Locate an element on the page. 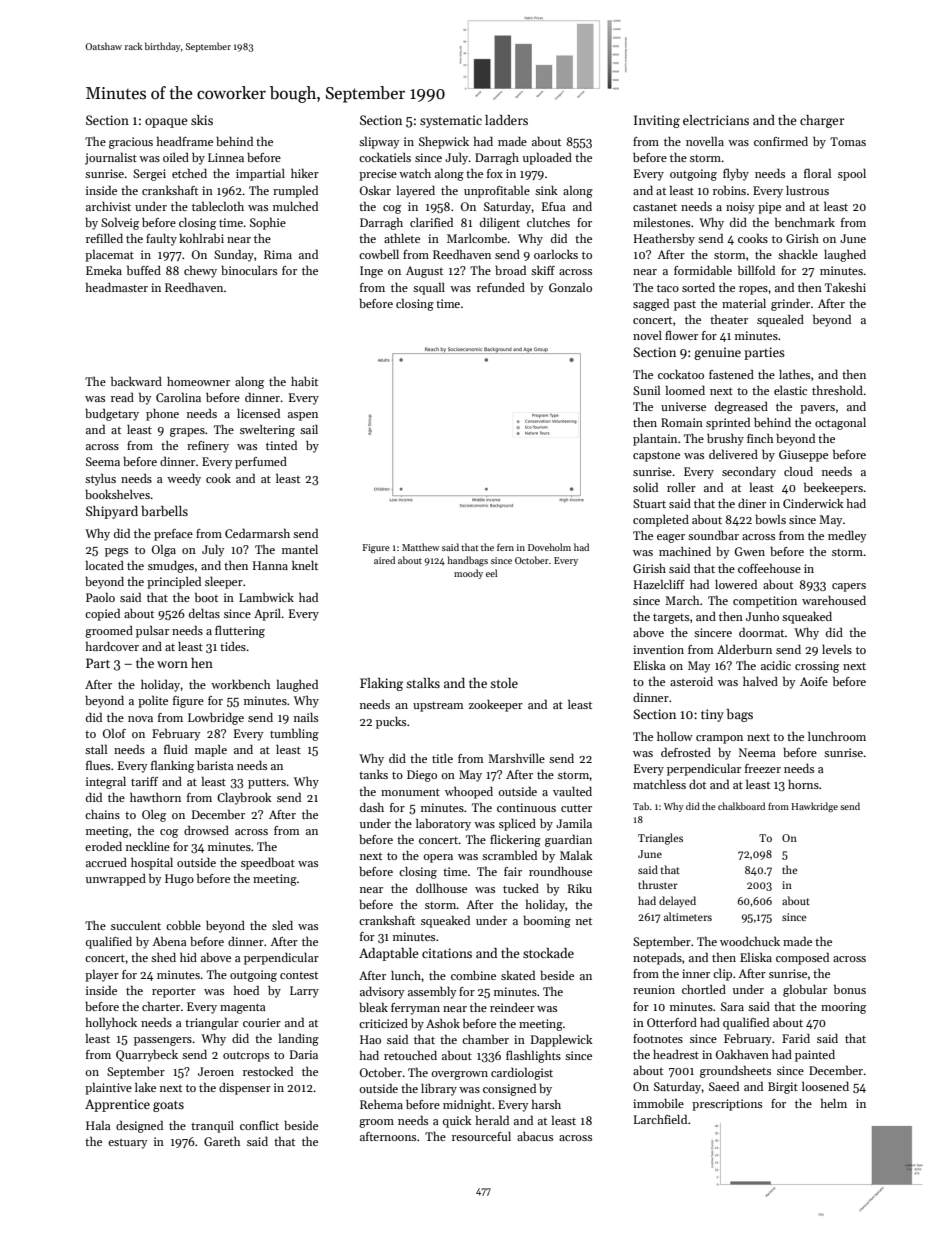  Carolina is located at coordinates (178, 397).
